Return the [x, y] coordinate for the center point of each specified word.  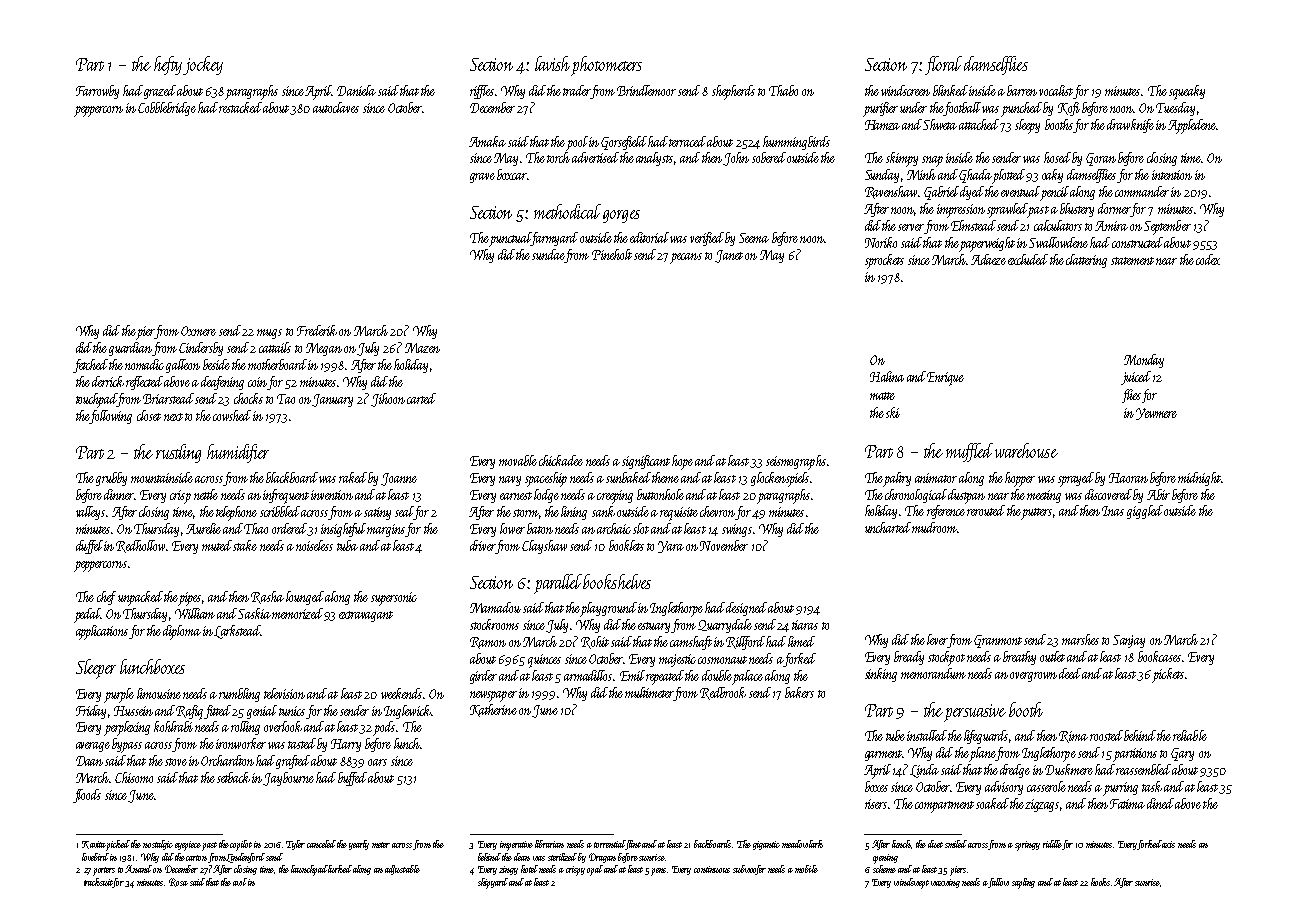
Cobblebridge [167, 109]
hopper [1020, 479]
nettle [206, 494]
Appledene [1192, 126]
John [736, 159]
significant [646, 462]
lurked [340, 869]
